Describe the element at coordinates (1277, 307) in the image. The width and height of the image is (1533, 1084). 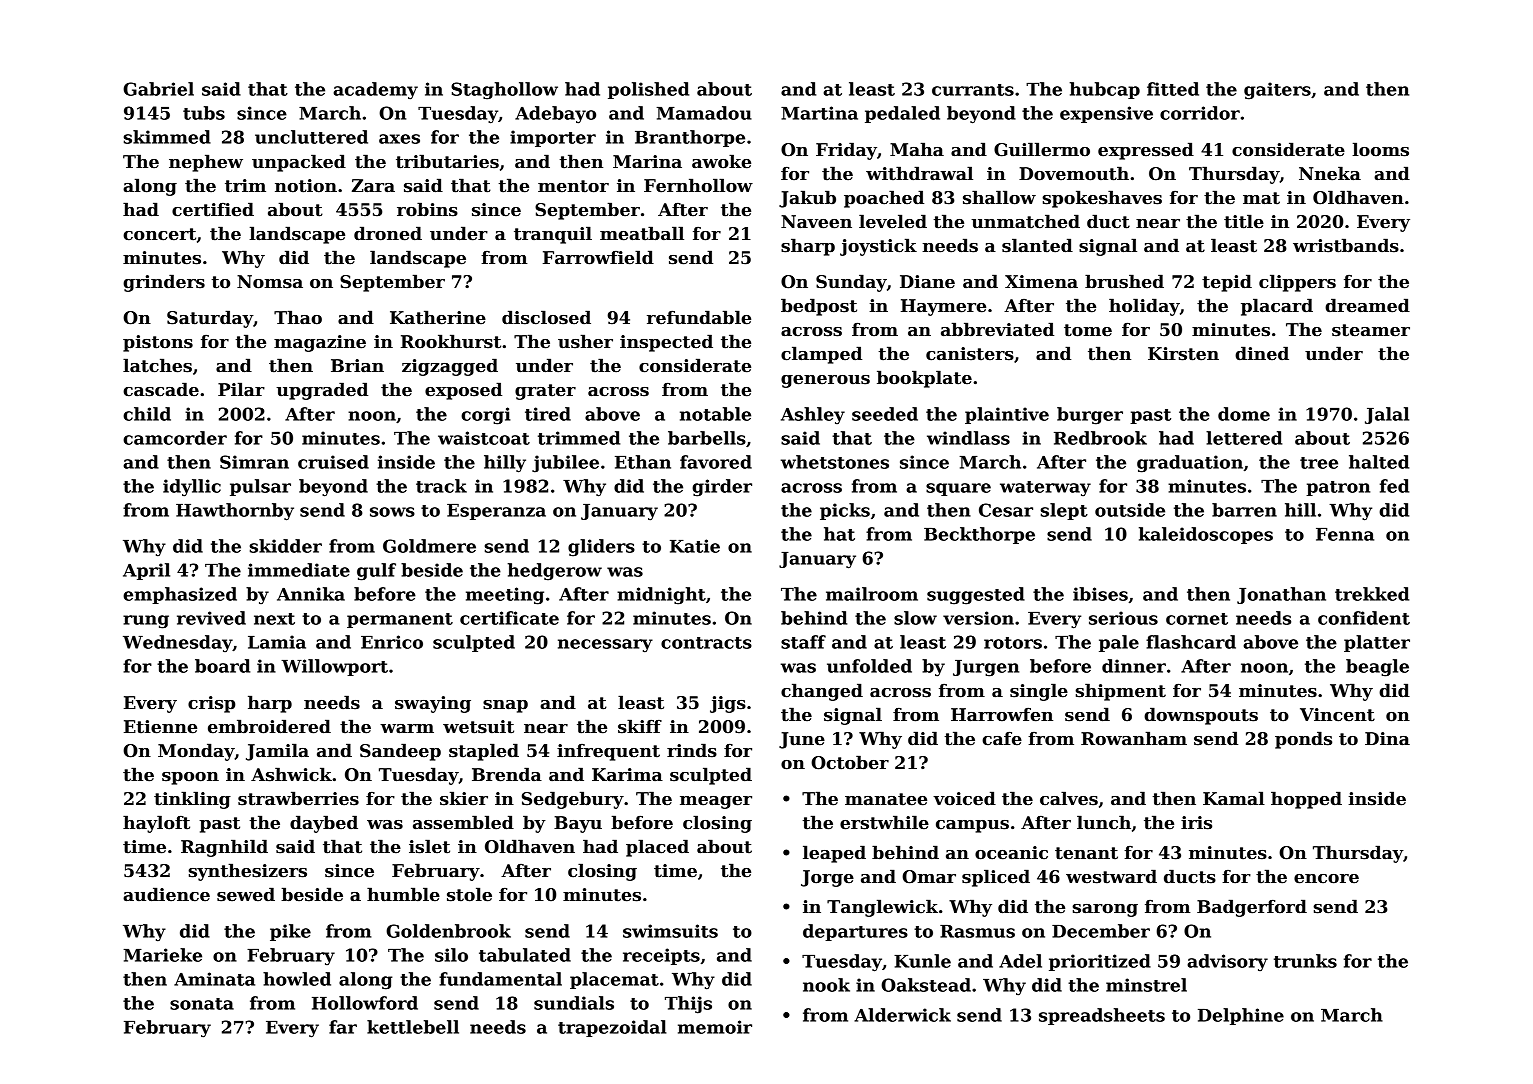
I see `placard` at that location.
